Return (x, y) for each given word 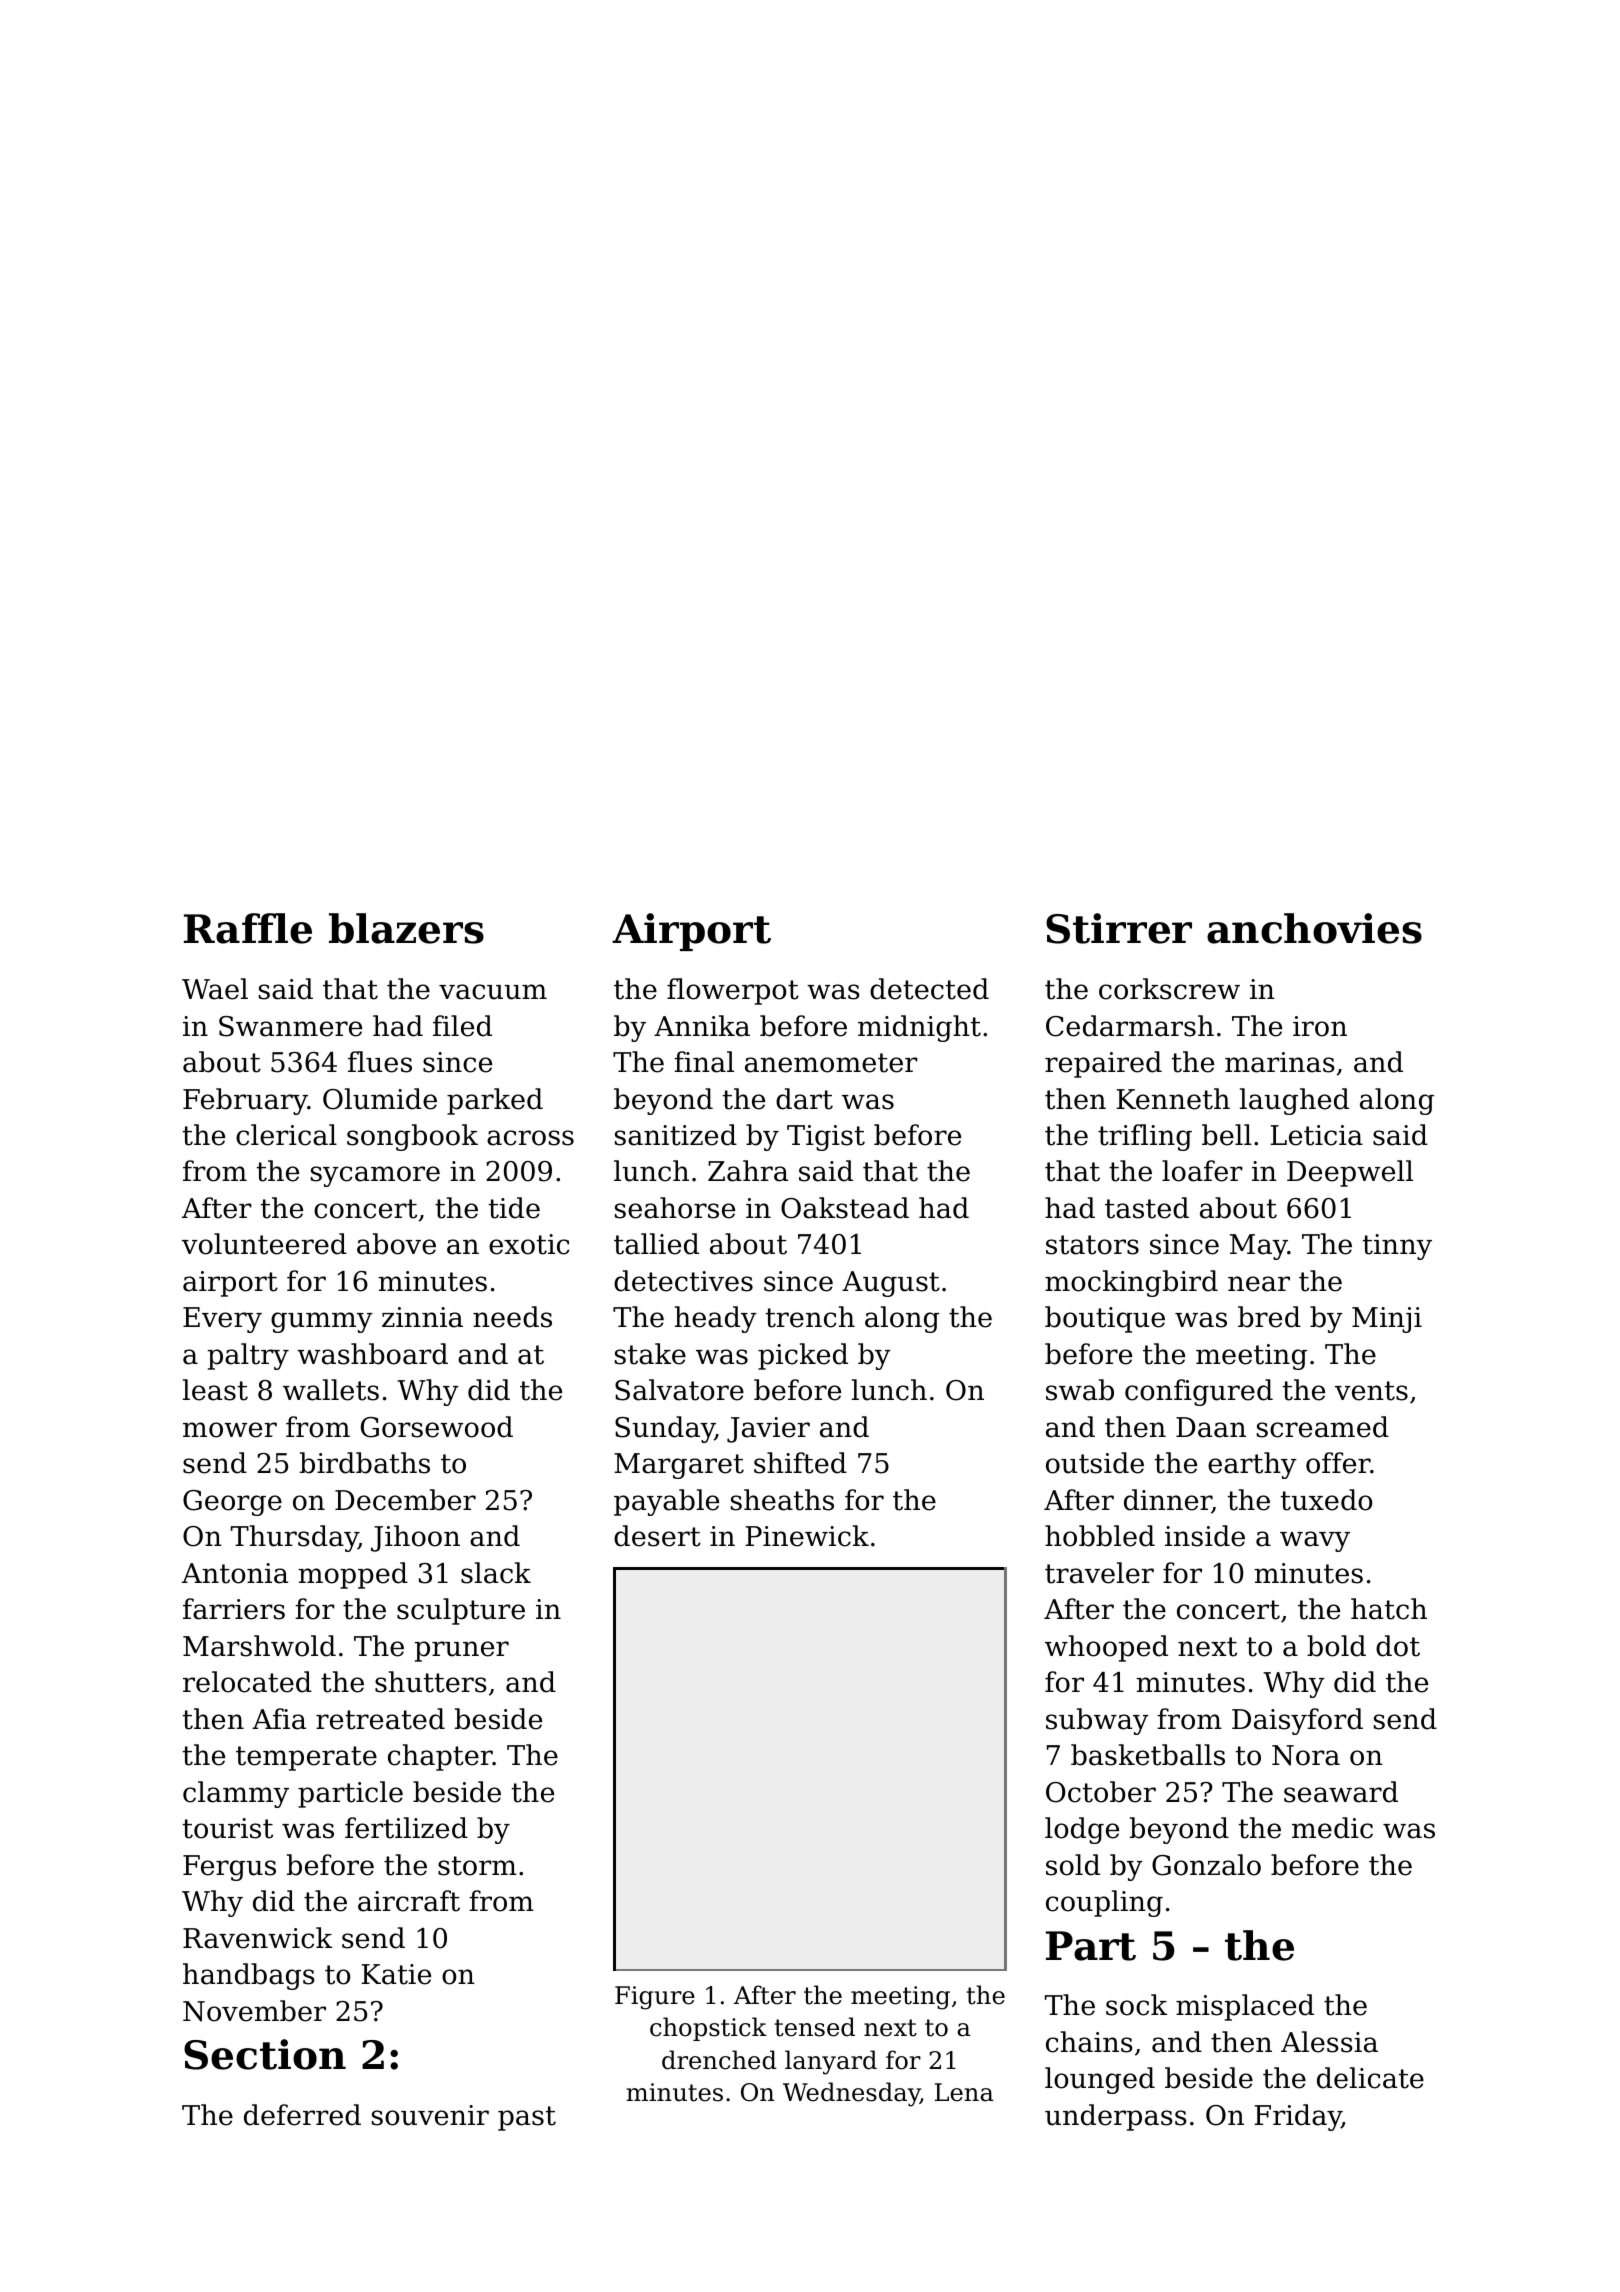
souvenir (430, 2115)
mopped (353, 1575)
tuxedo (1326, 1500)
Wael (215, 989)
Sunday (665, 1429)
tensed (815, 2027)
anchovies (1314, 928)
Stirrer (1119, 928)
